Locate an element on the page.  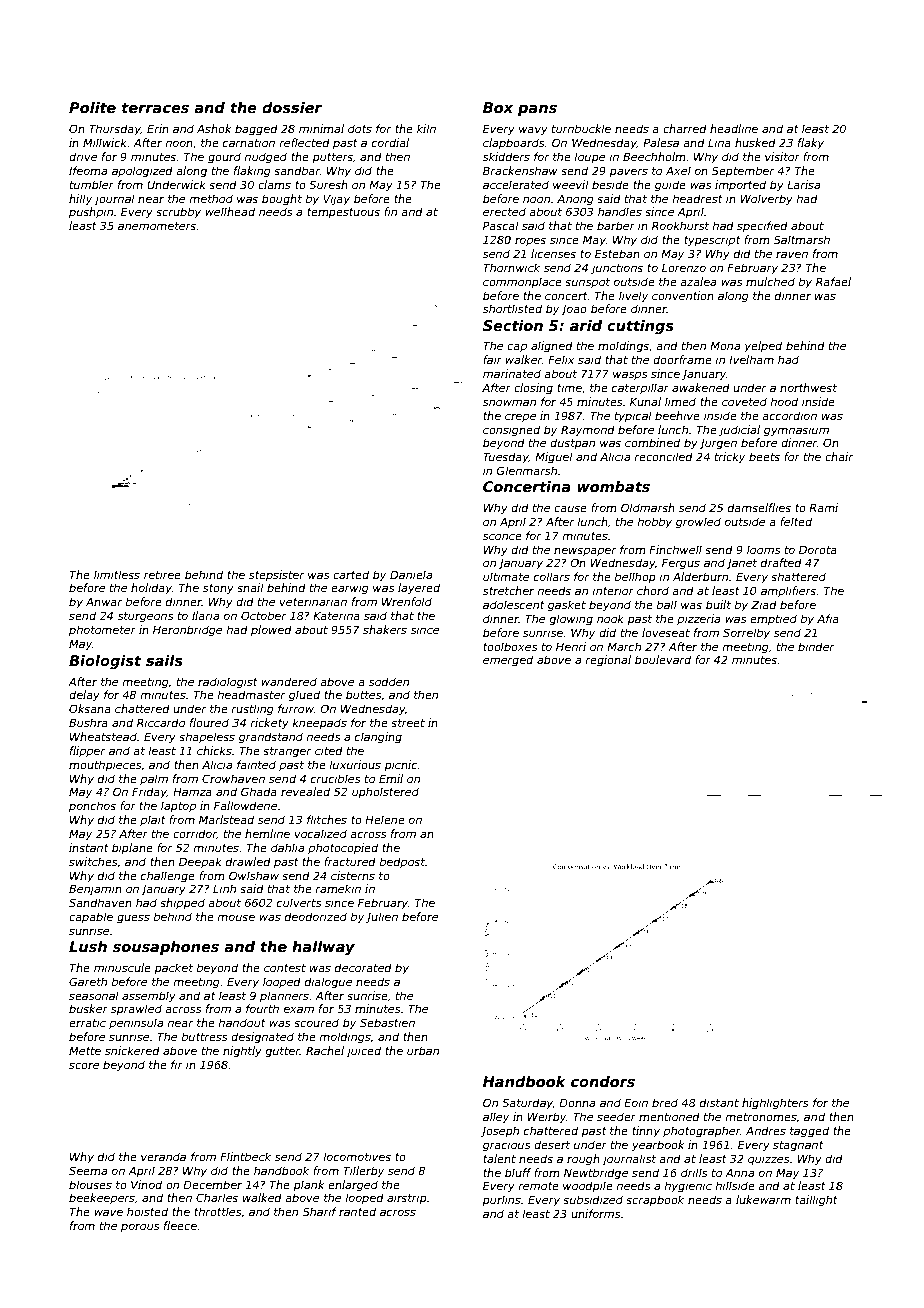
drafted is located at coordinates (781, 562).
